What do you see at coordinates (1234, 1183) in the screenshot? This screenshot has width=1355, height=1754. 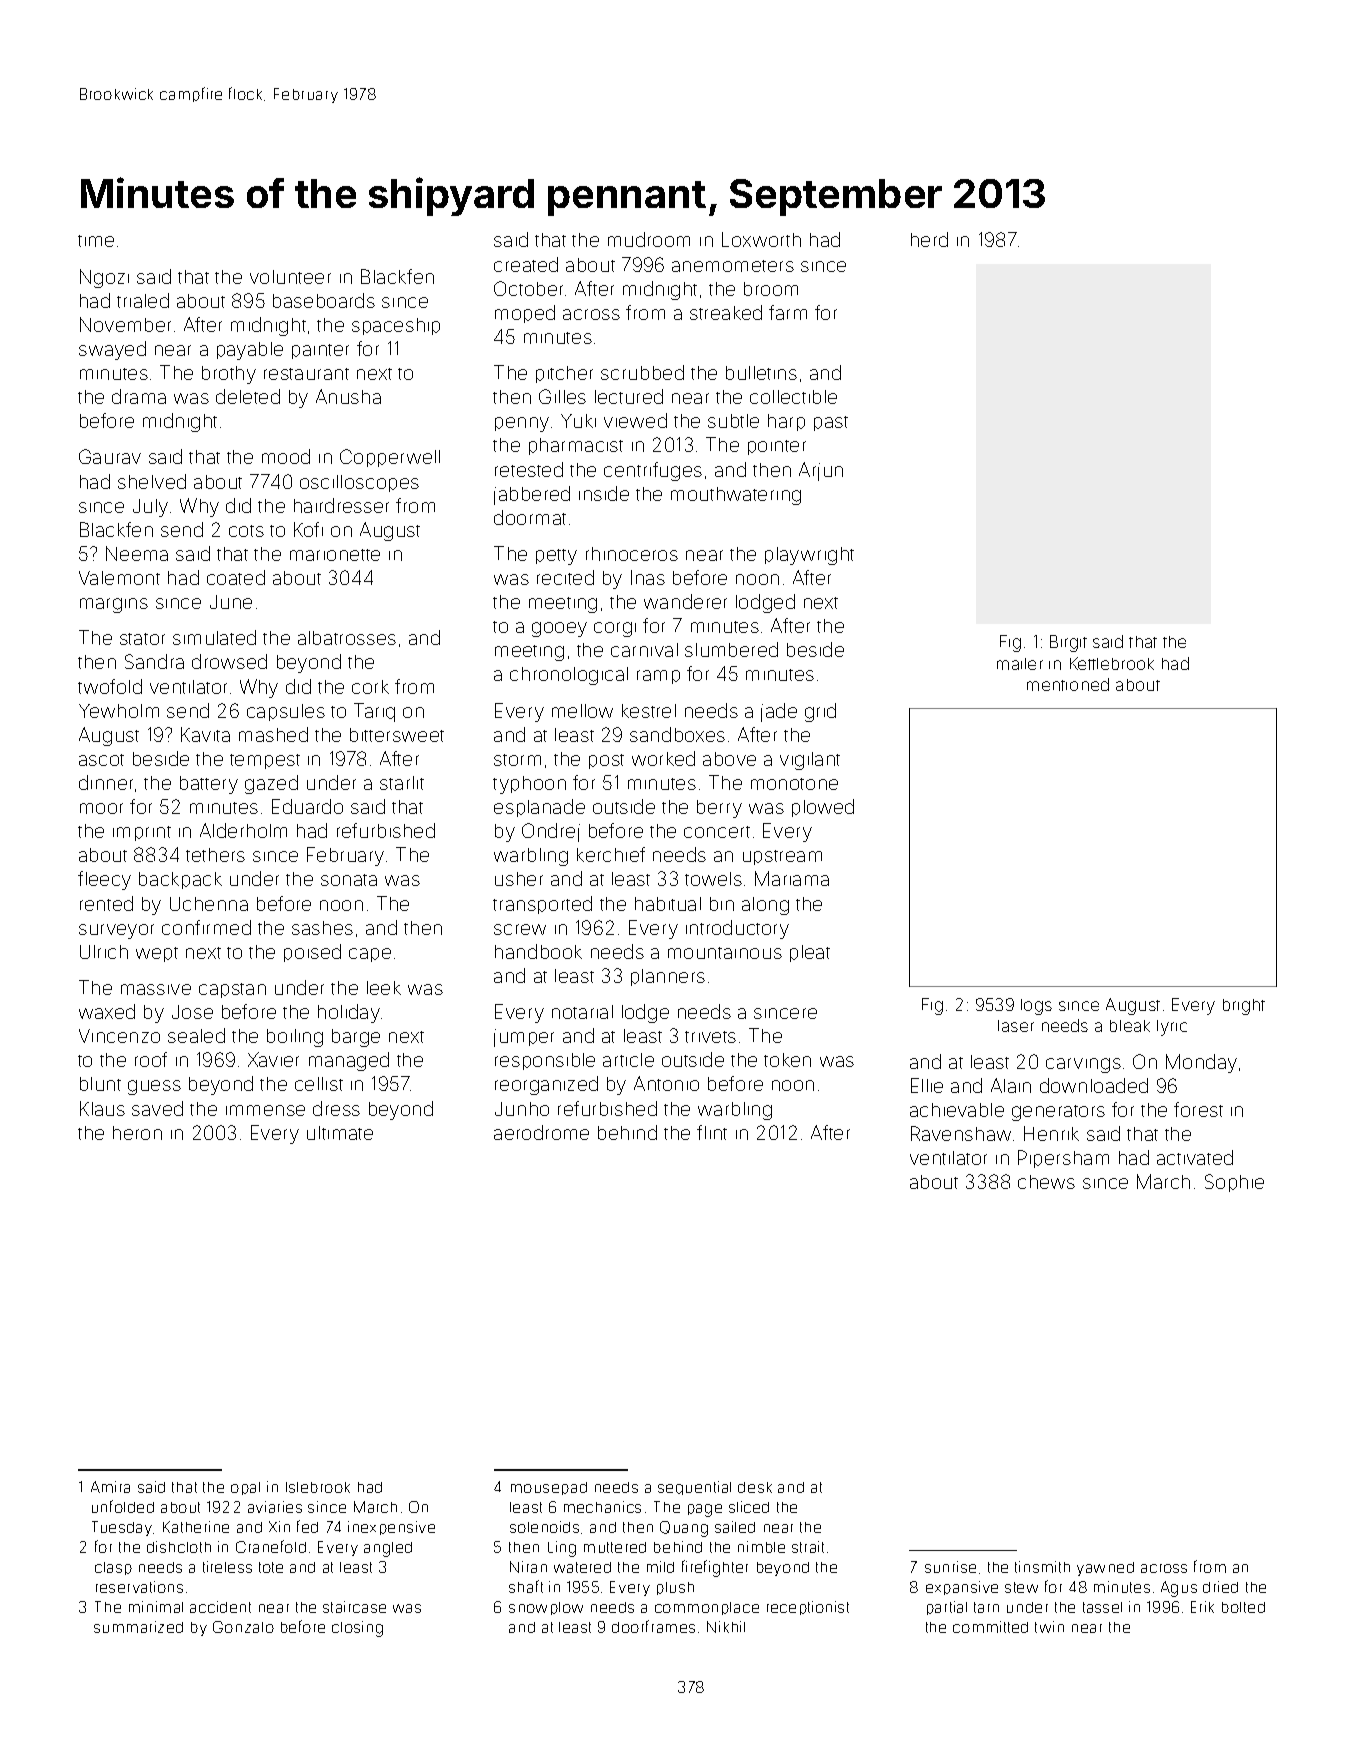 I see `Sophie` at bounding box center [1234, 1183].
